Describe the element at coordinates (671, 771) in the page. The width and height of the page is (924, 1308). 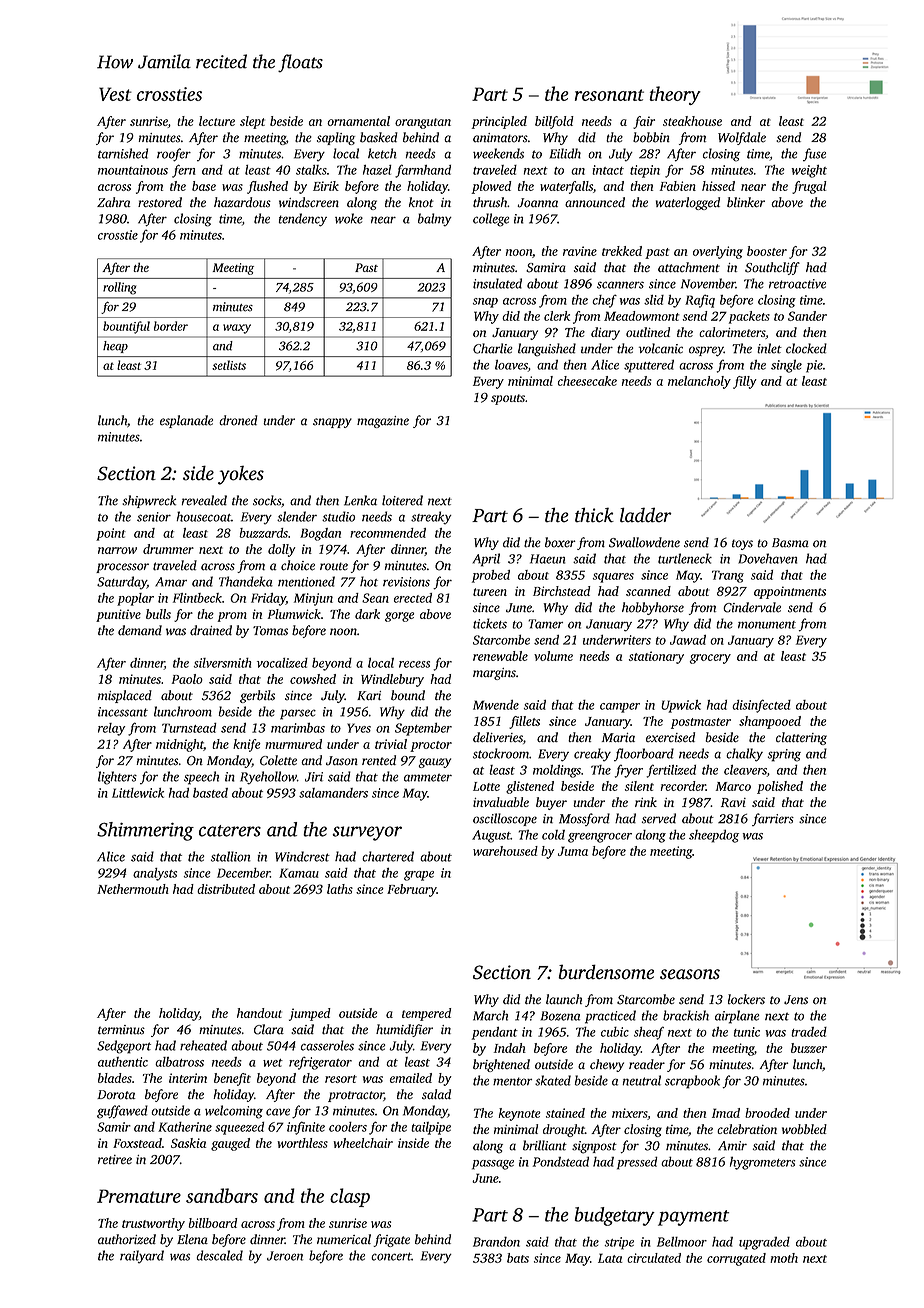
I see `fertilized` at that location.
